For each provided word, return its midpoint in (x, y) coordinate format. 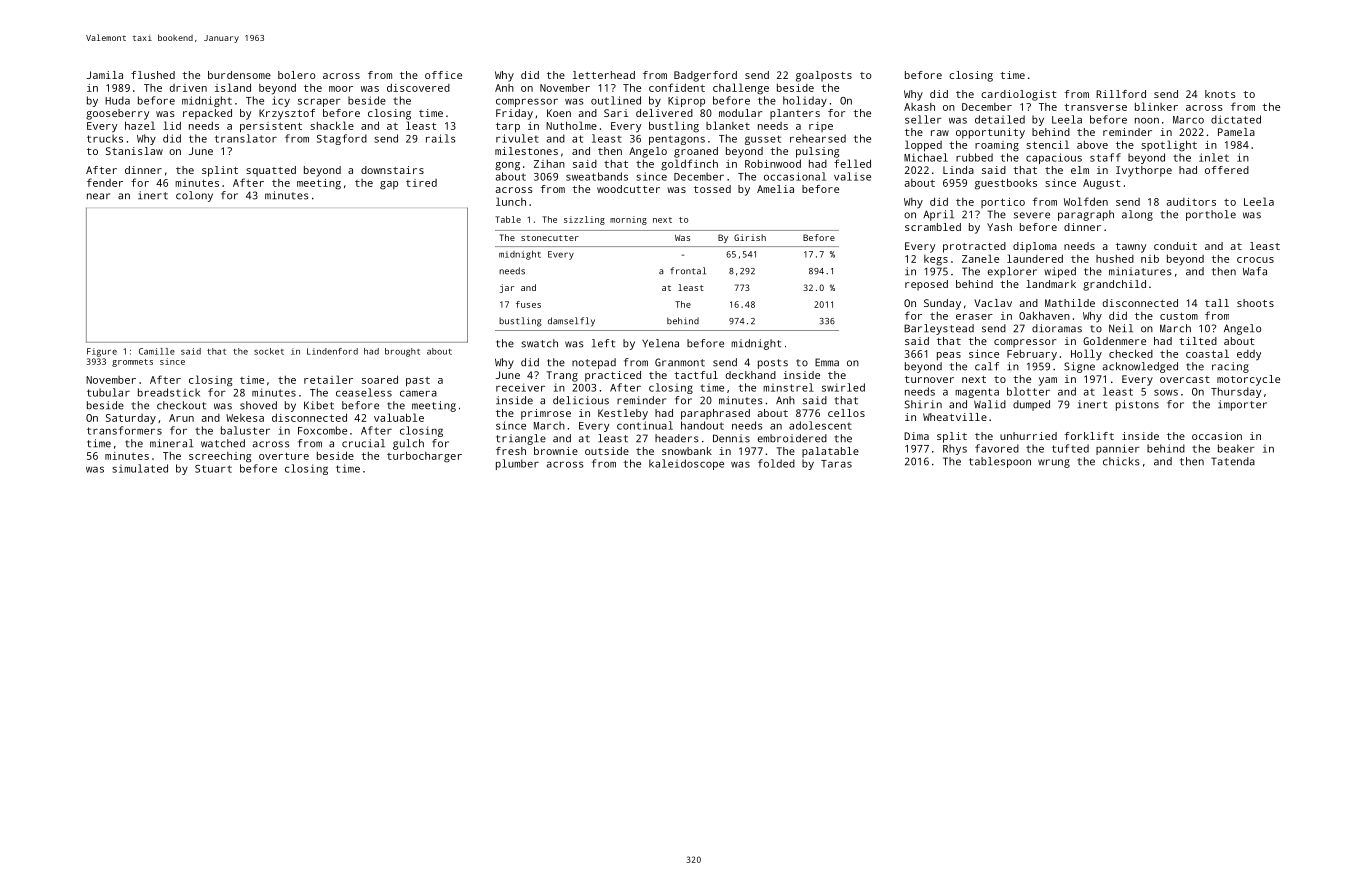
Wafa (1255, 271)
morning (628, 220)
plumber (517, 464)
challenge (741, 89)
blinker (1156, 106)
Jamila (105, 75)
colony (194, 196)
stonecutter (550, 238)
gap (389, 185)
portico (1003, 203)
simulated (140, 468)
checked (1131, 353)
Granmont (680, 362)
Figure (102, 352)
